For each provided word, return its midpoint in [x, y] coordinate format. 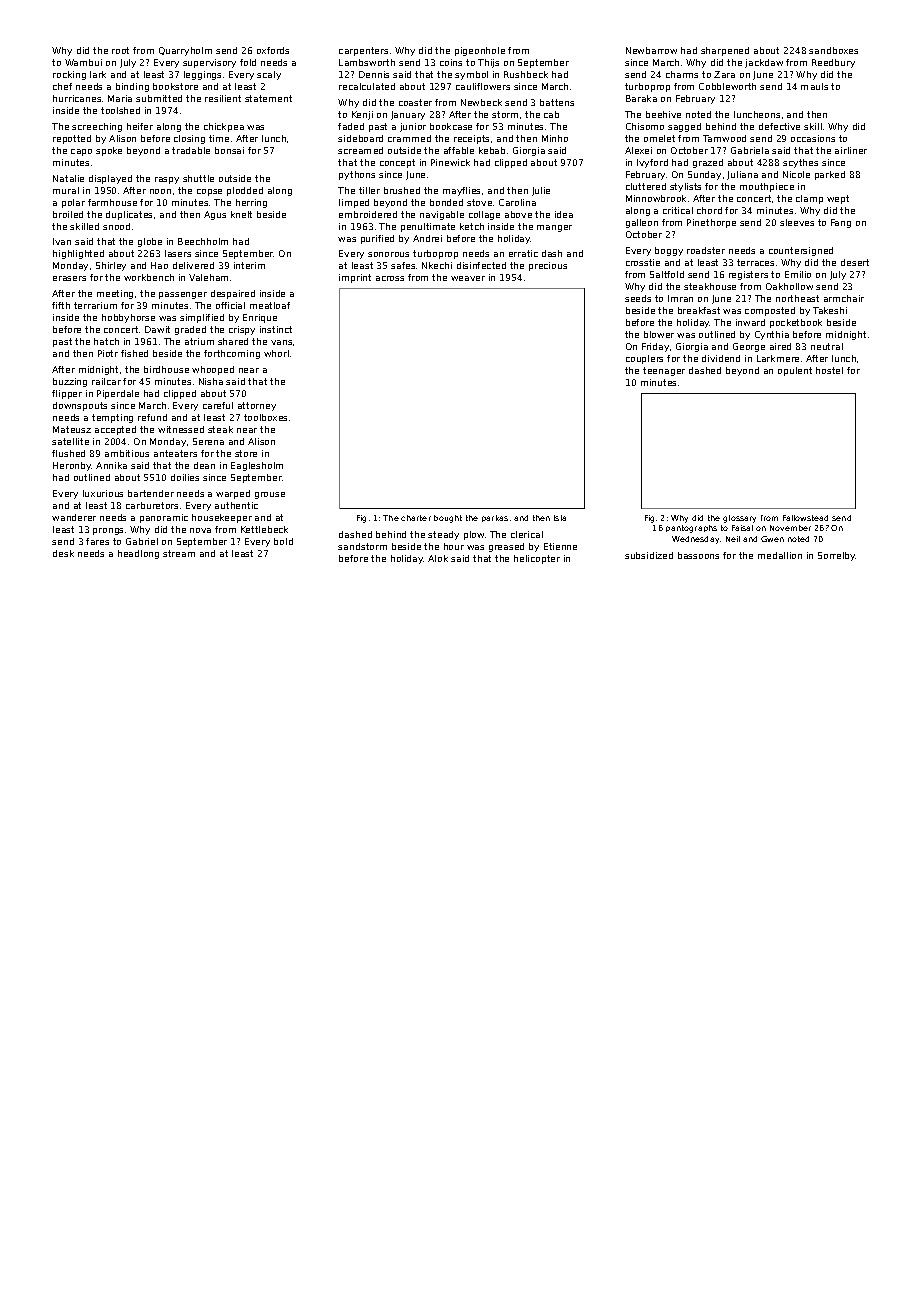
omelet [659, 138]
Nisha [211, 381]
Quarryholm [185, 51]
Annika [111, 465]
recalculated [367, 86]
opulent [795, 371]
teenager [664, 371]
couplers [644, 359]
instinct [276, 329]
